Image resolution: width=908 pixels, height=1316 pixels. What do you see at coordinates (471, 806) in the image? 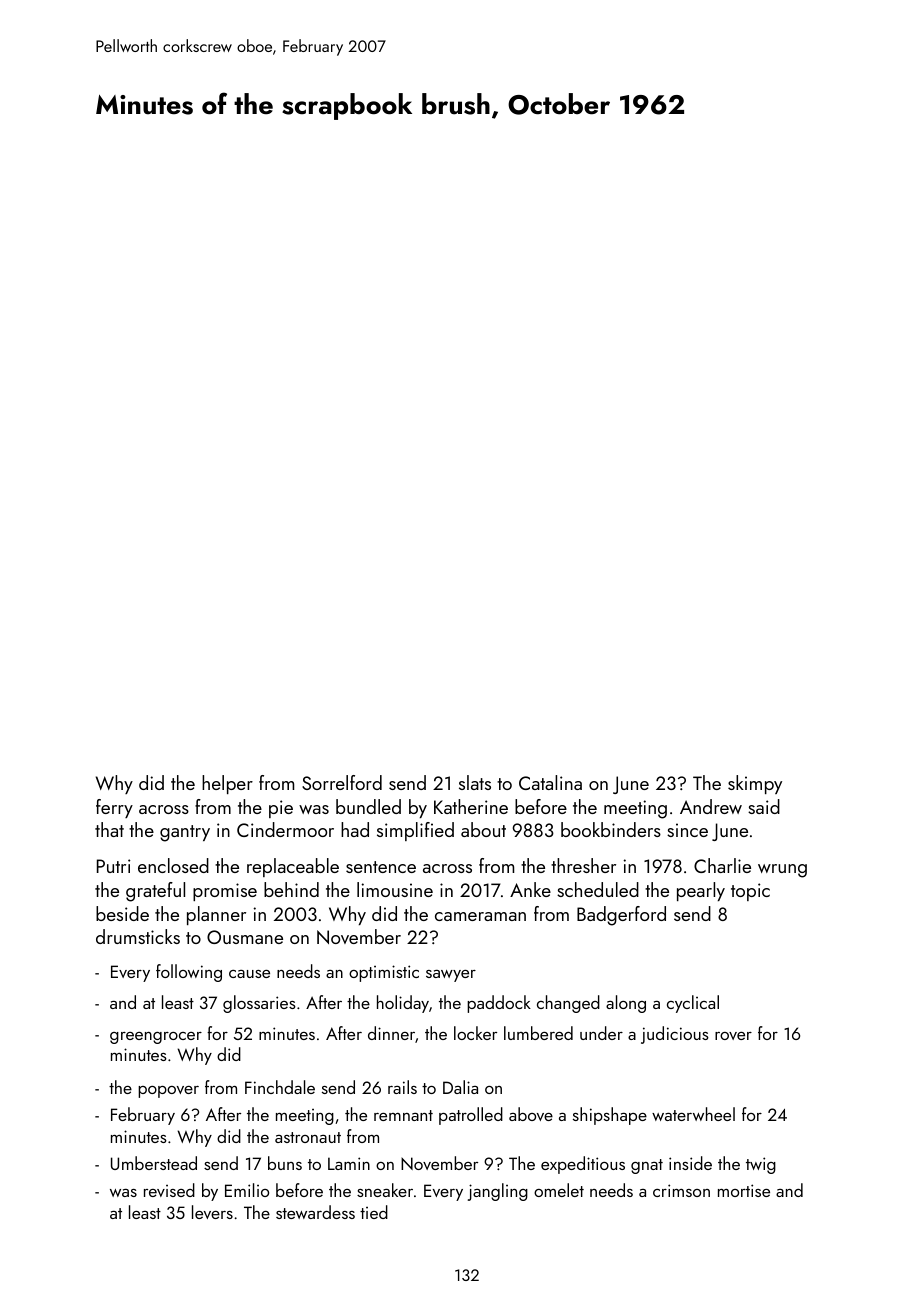
I see `Katherine` at bounding box center [471, 806].
